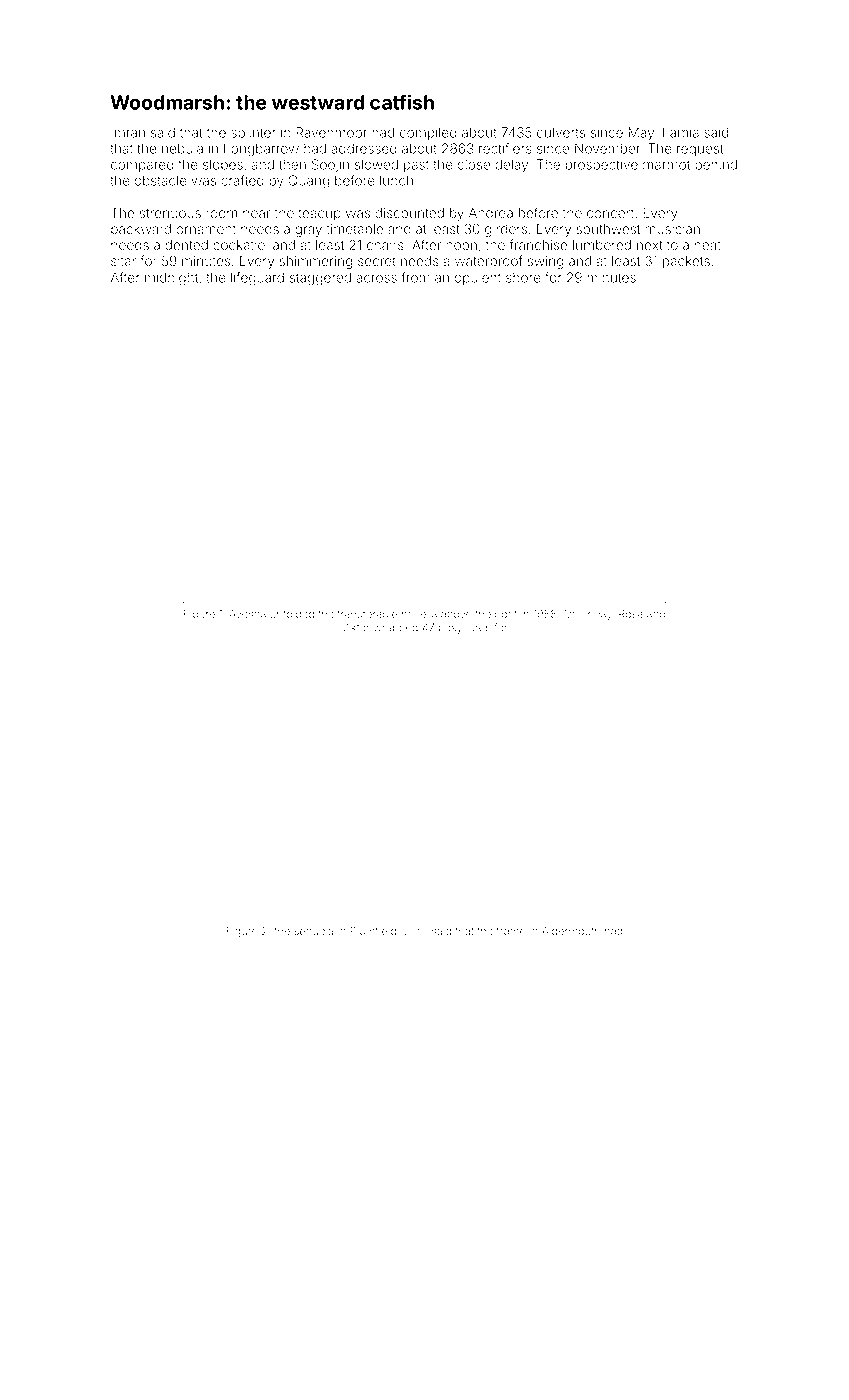  I want to click on opulent, so click(477, 279).
